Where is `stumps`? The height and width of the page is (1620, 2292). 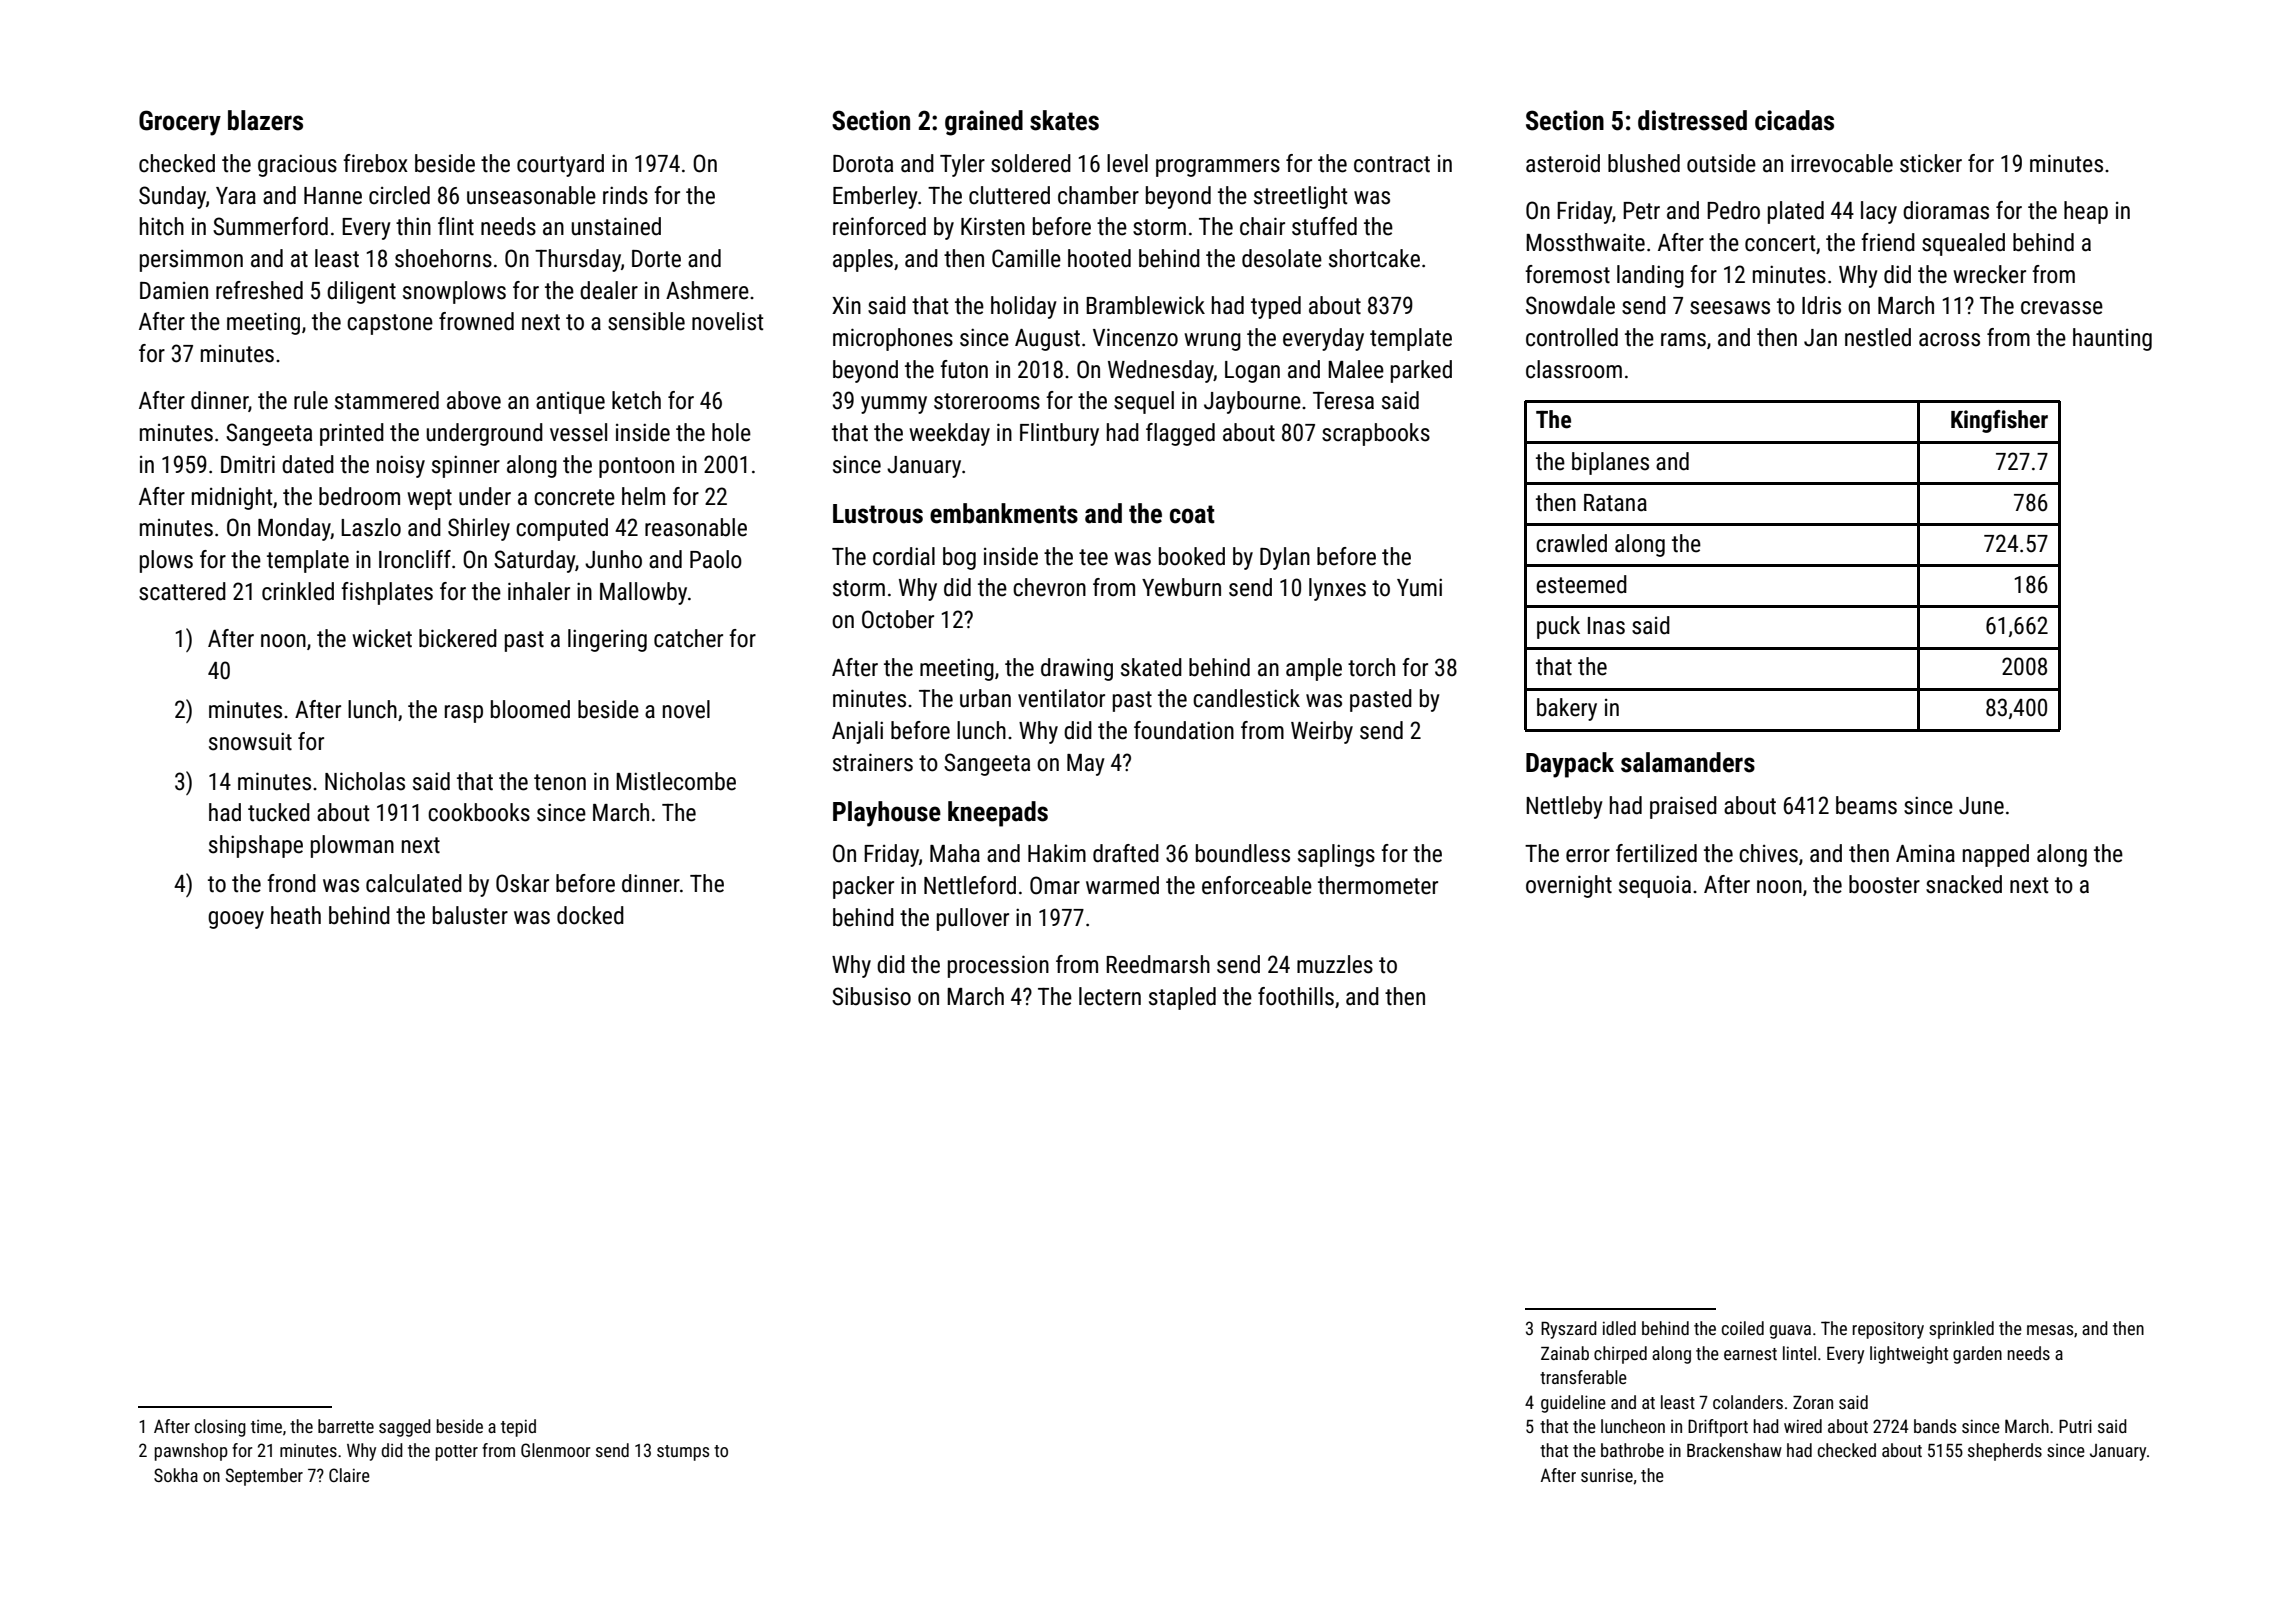 stumps is located at coordinates (683, 1453).
